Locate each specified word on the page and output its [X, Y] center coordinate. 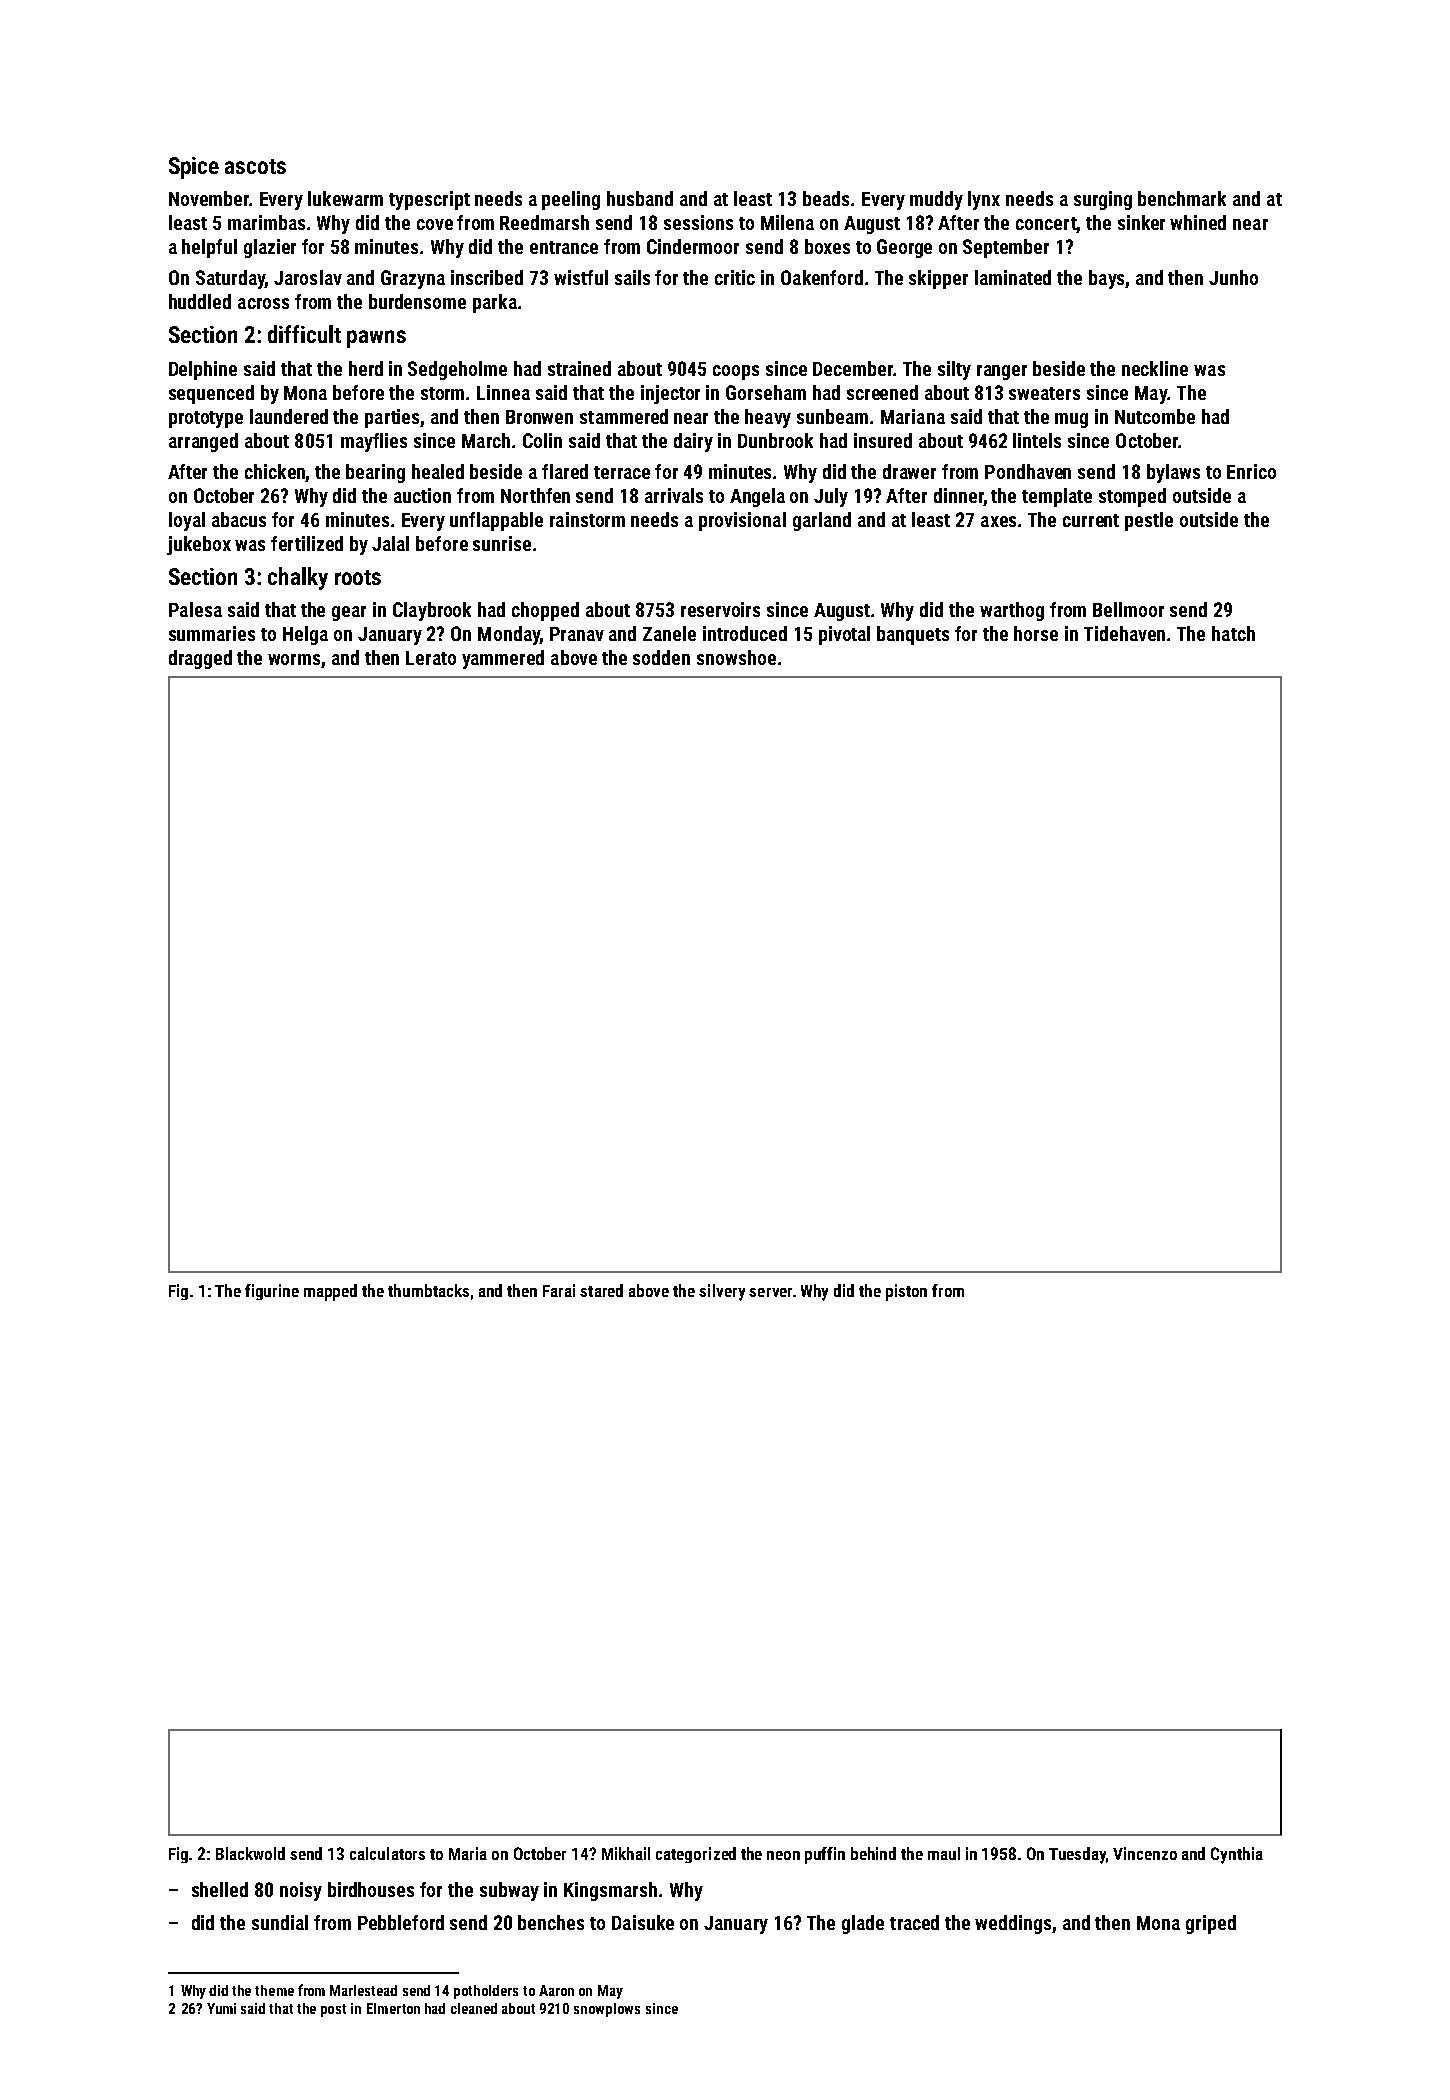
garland [822, 521]
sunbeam [832, 416]
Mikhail [626, 1853]
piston [906, 1292]
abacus [239, 519]
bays [1106, 279]
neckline [1155, 368]
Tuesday [1077, 1855]
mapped [330, 1292]
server [770, 1292]
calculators [387, 1853]
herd [366, 368]
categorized [696, 1855]
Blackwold [250, 1853]
